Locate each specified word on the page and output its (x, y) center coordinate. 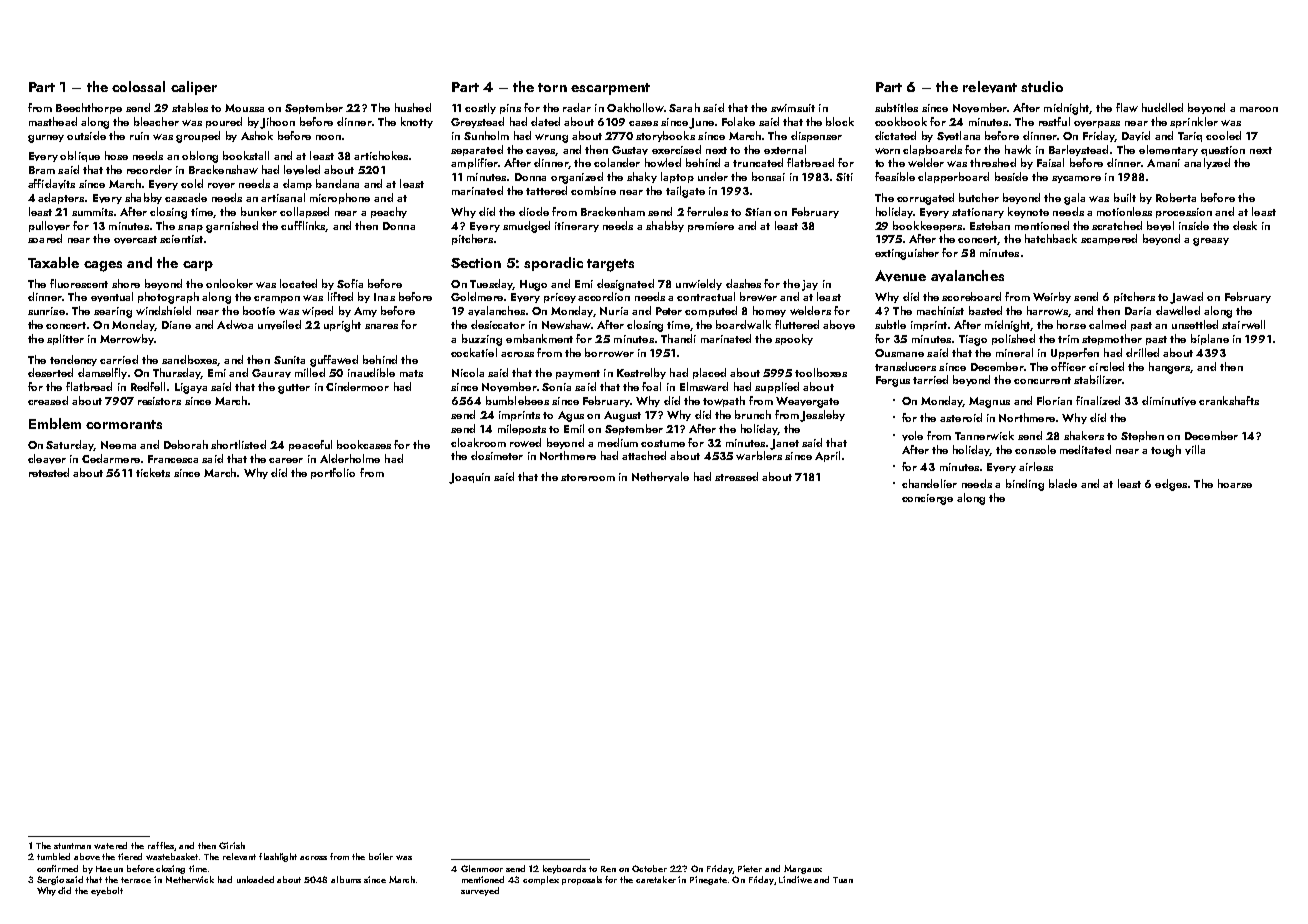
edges (1171, 485)
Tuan (843, 880)
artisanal (283, 197)
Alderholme (350, 458)
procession (1184, 213)
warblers (759, 455)
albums (346, 879)
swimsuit (793, 108)
